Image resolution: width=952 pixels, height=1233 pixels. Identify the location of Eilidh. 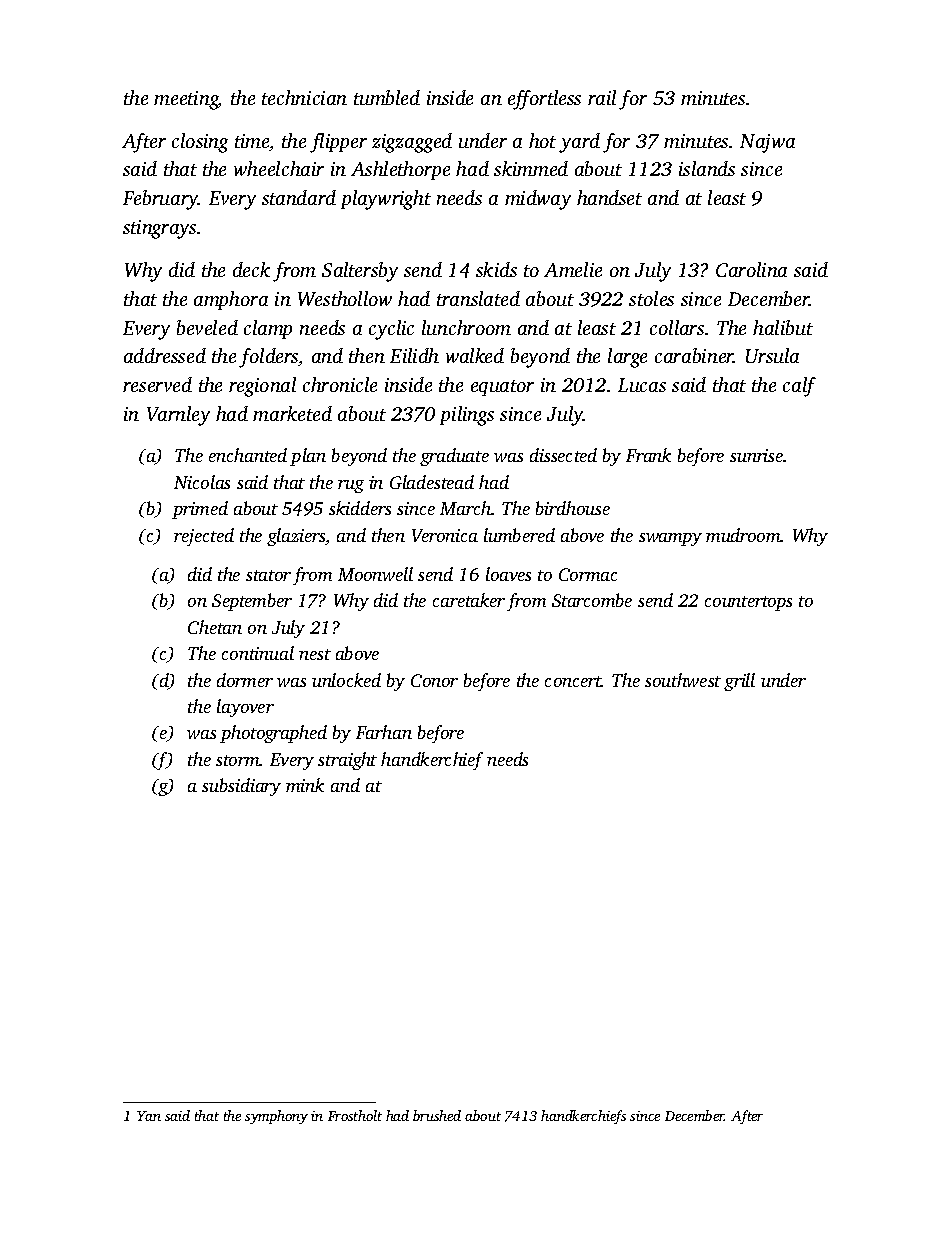
(414, 355).
